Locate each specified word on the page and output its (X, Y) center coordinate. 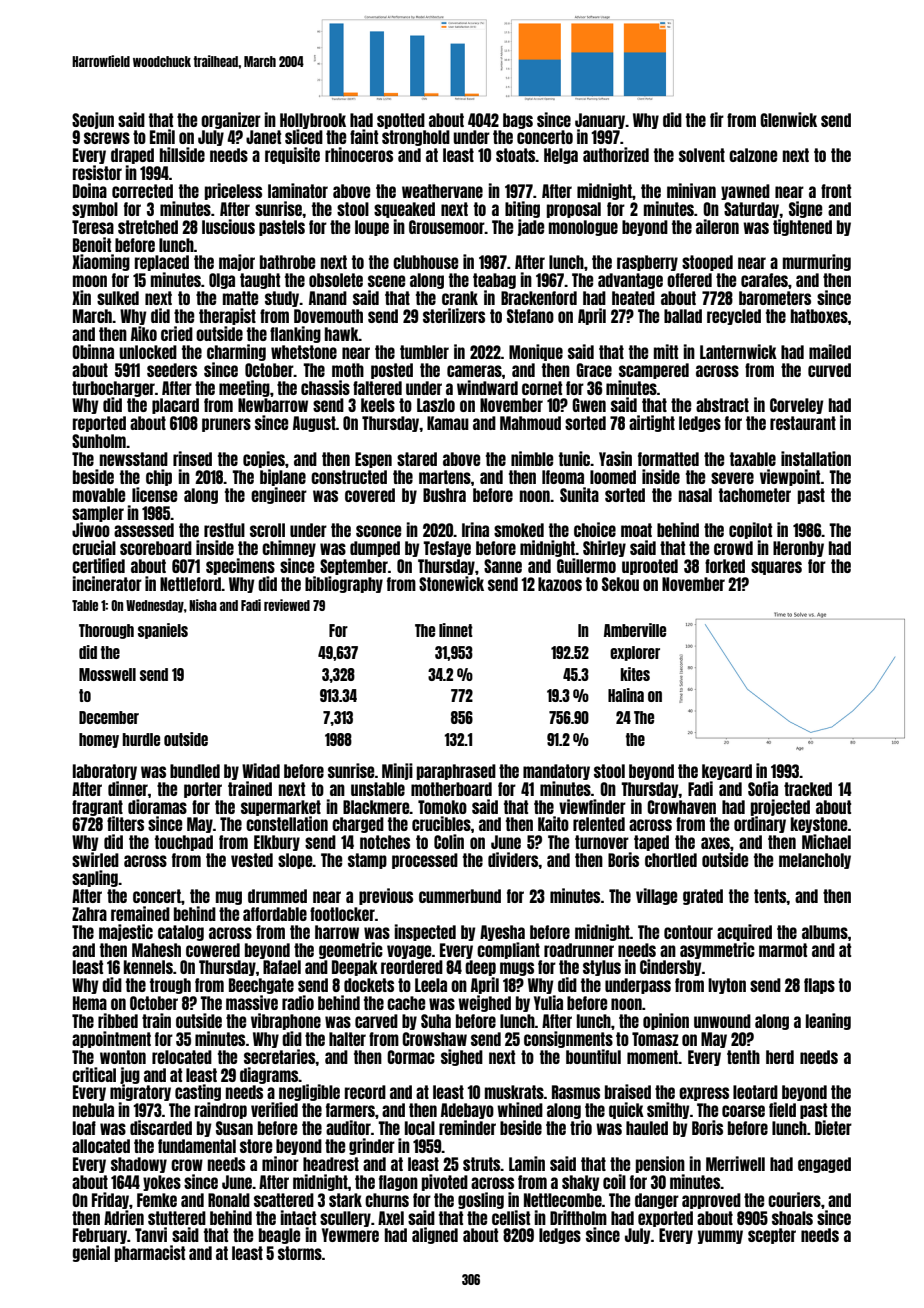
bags (518, 121)
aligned (435, 1235)
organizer (231, 120)
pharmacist (150, 1253)
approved (711, 1201)
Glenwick (788, 119)
